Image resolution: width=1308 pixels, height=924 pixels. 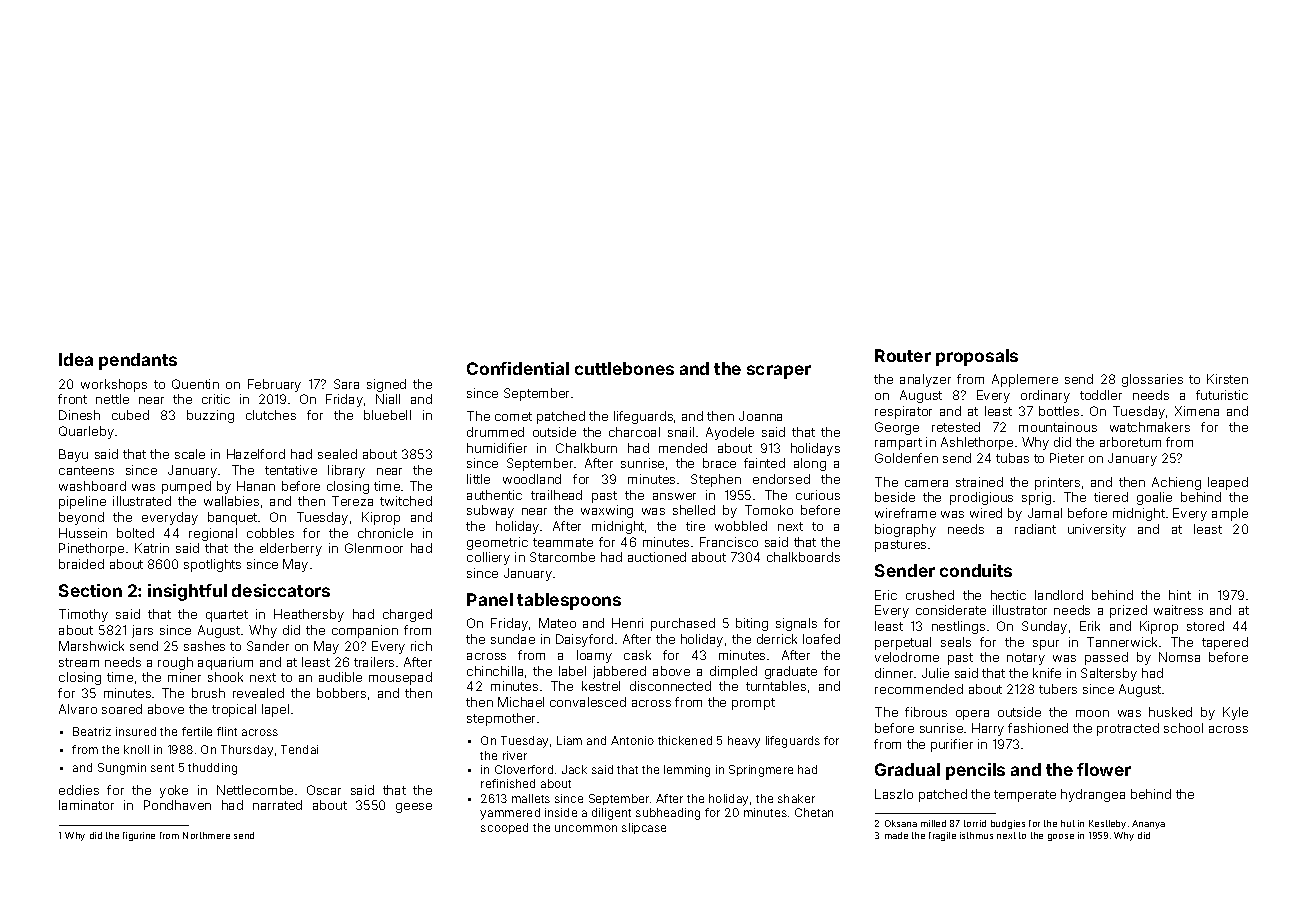 What do you see at coordinates (563, 542) in the document?
I see `teammate` at bounding box center [563, 542].
